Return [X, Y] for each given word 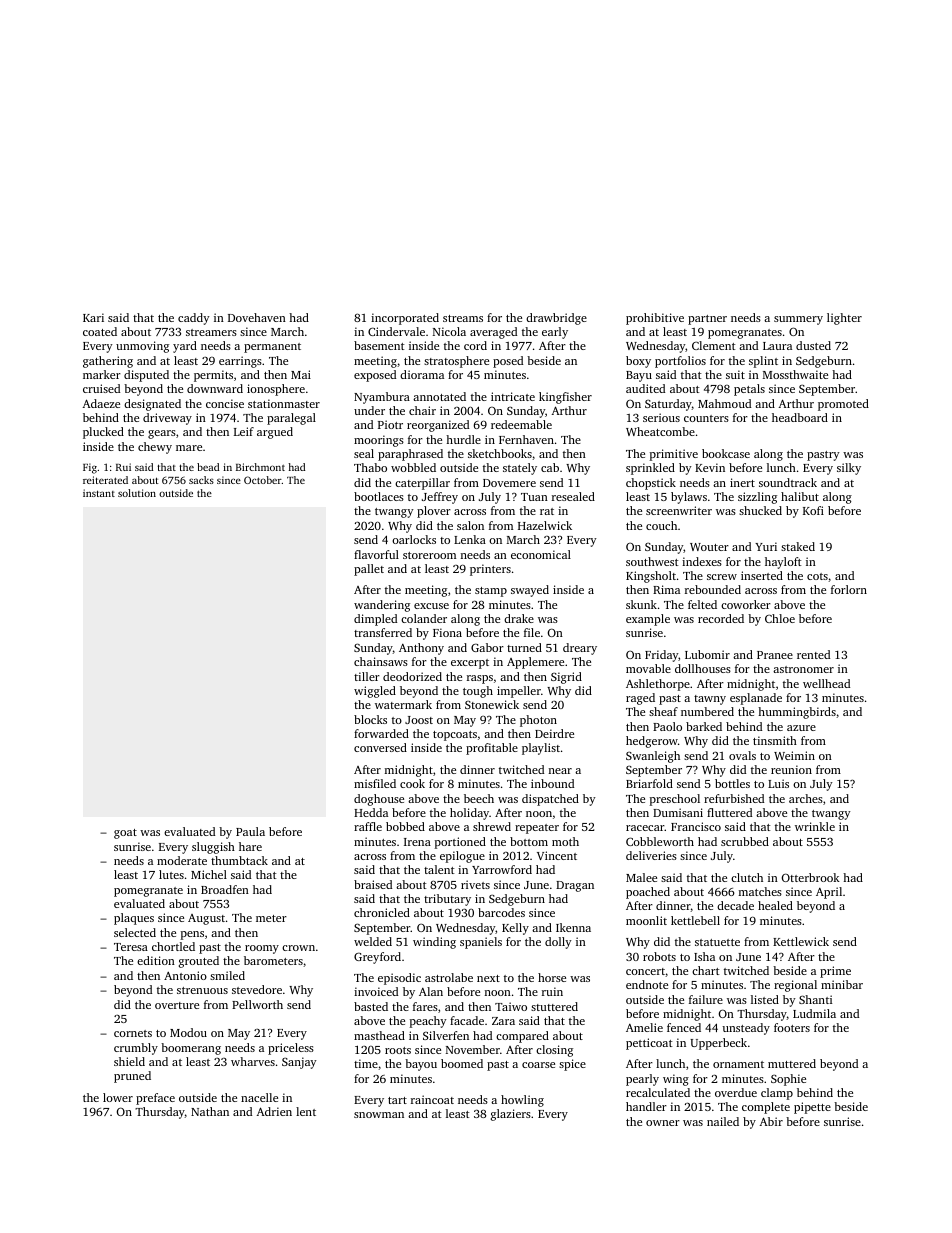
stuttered [554, 1006]
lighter [844, 319]
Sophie [788, 1080]
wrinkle [815, 826]
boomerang [191, 1049]
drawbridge [556, 319]
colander [424, 618]
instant [99, 493]
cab [550, 467]
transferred [383, 632]
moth [565, 841]
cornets [133, 1033]
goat [125, 834]
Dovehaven [257, 317]
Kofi [813, 510]
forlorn [849, 589]
